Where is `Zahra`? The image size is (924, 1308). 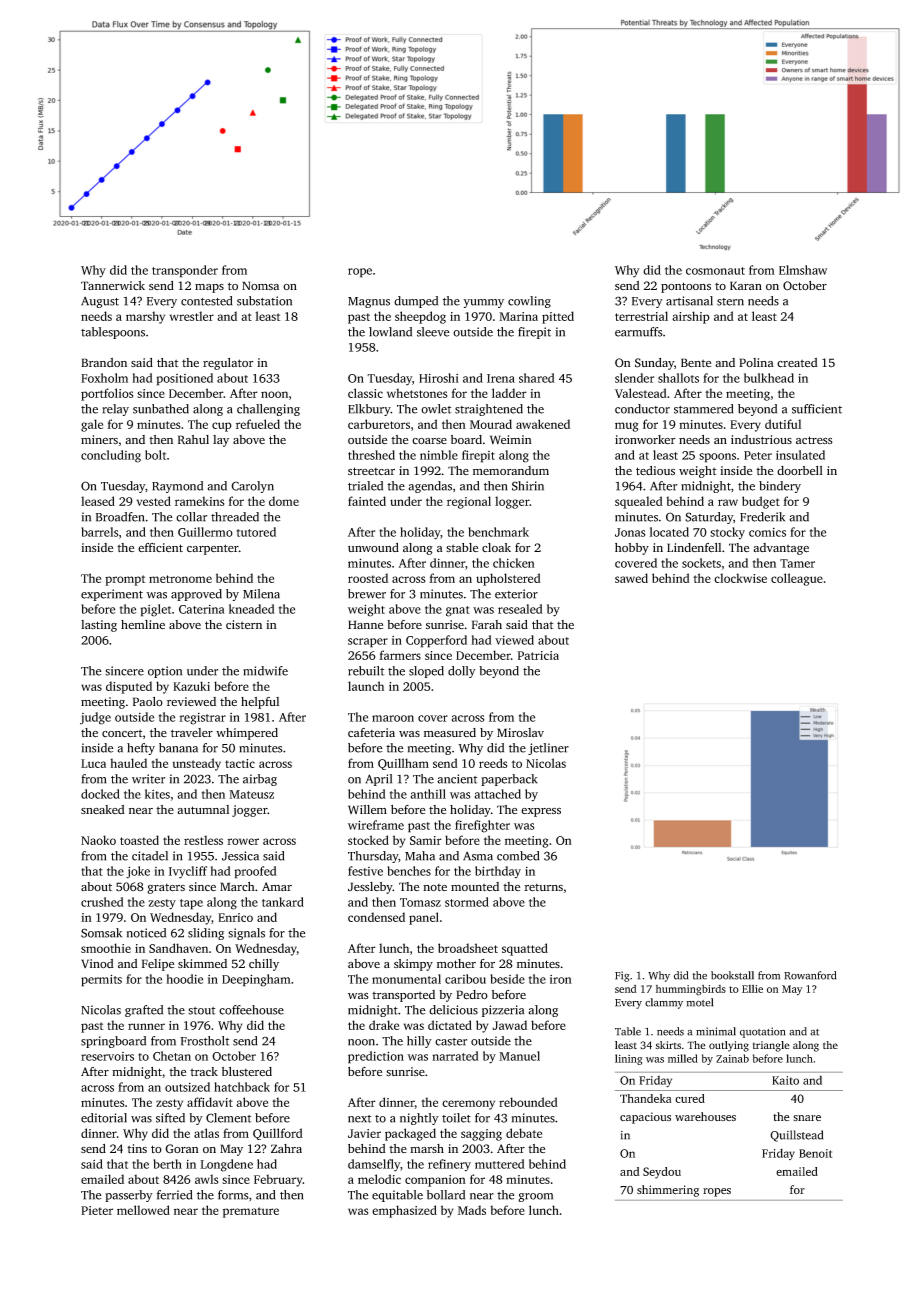 Zahra is located at coordinates (286, 1148).
